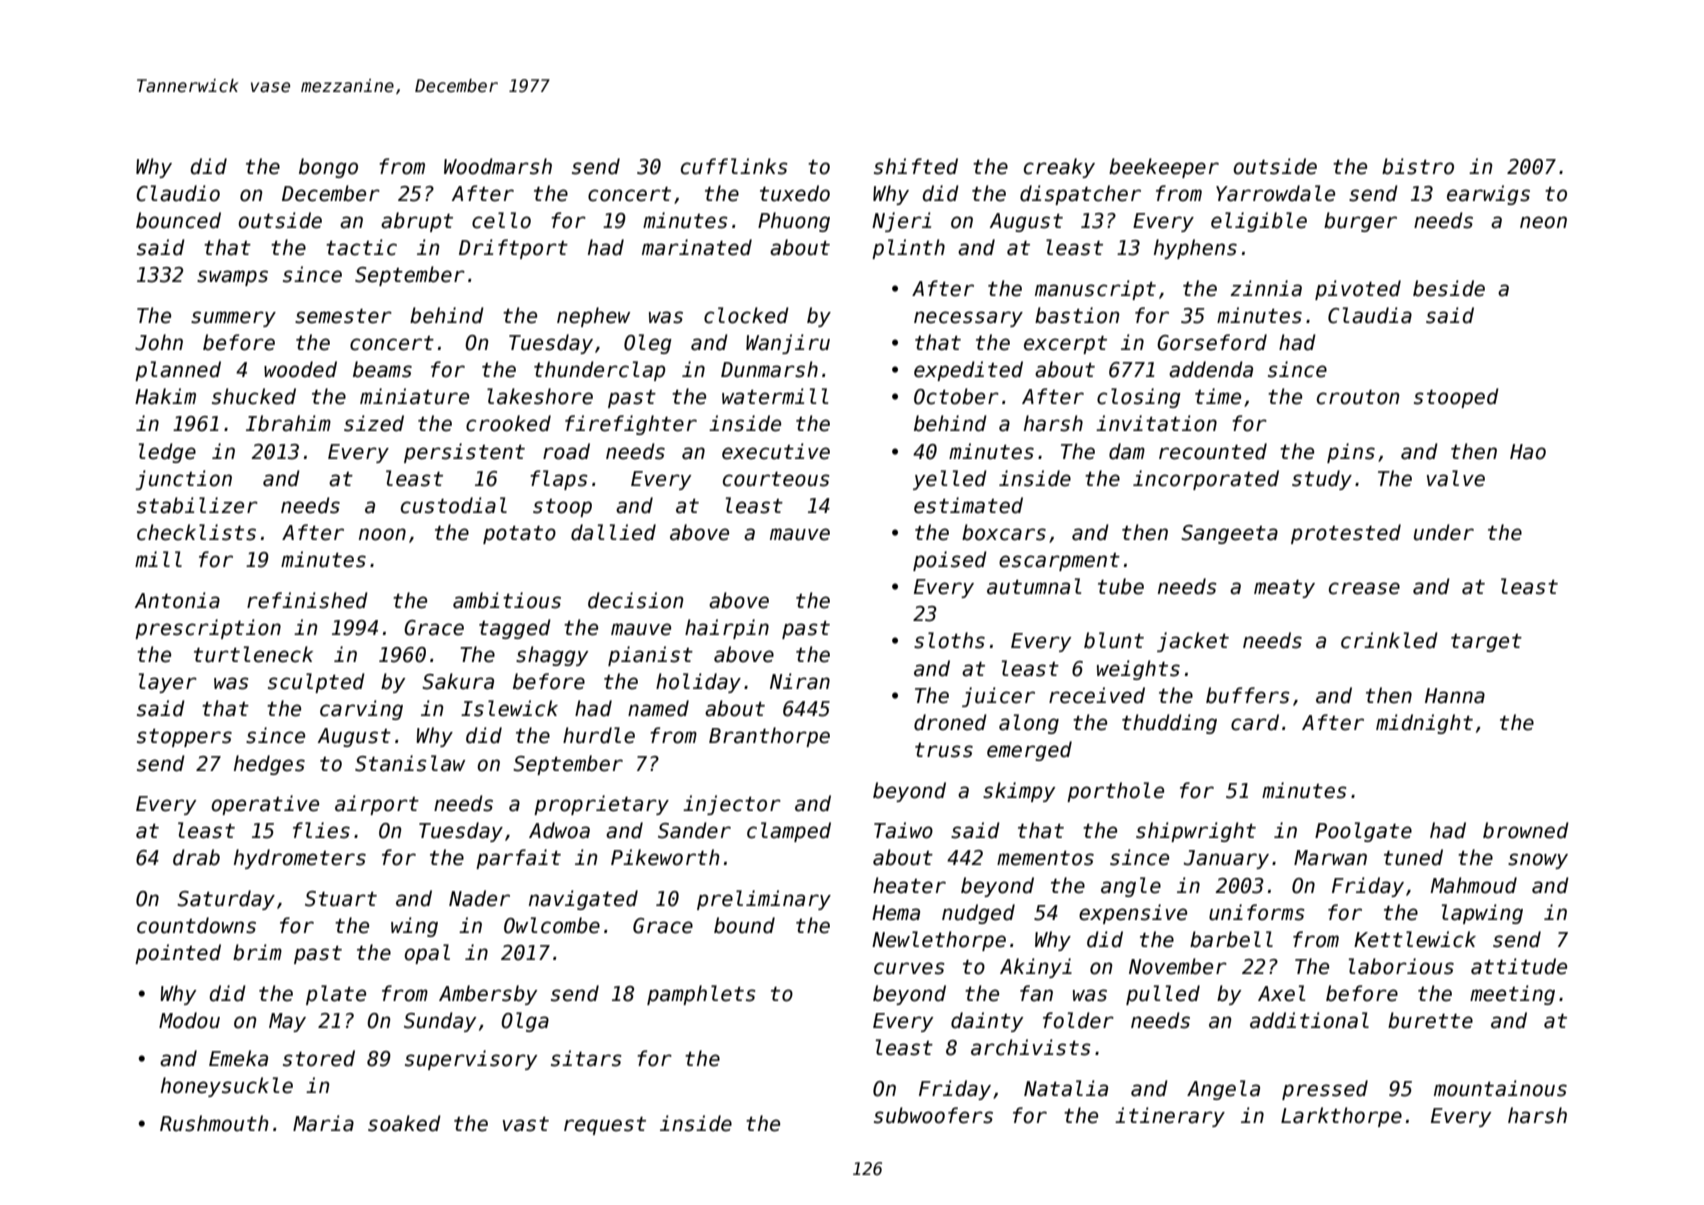 The image size is (1704, 1205). What do you see at coordinates (933, 1115) in the page?
I see `subwoofers` at bounding box center [933, 1115].
